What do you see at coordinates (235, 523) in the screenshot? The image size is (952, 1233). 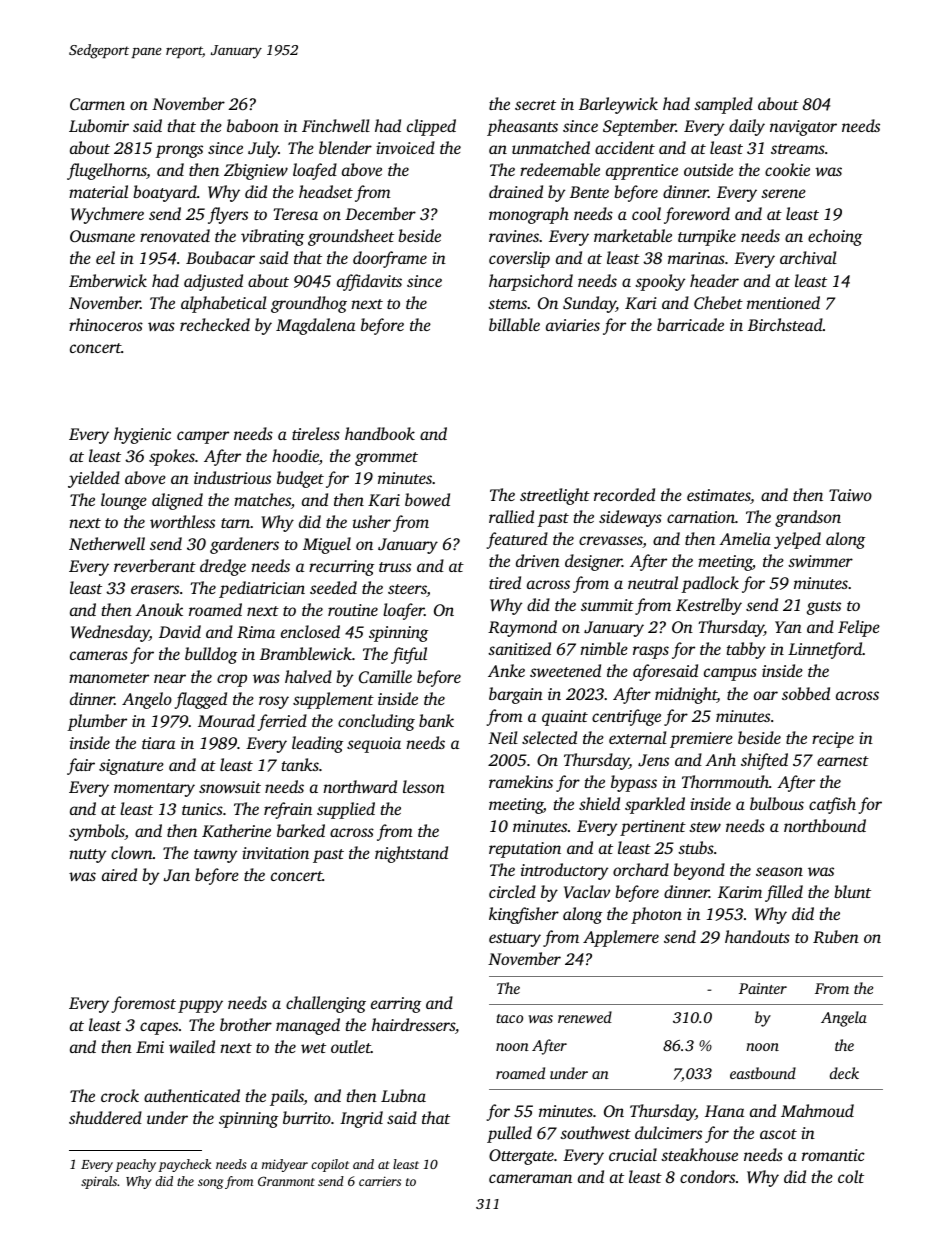 I see `tarn` at bounding box center [235, 523].
